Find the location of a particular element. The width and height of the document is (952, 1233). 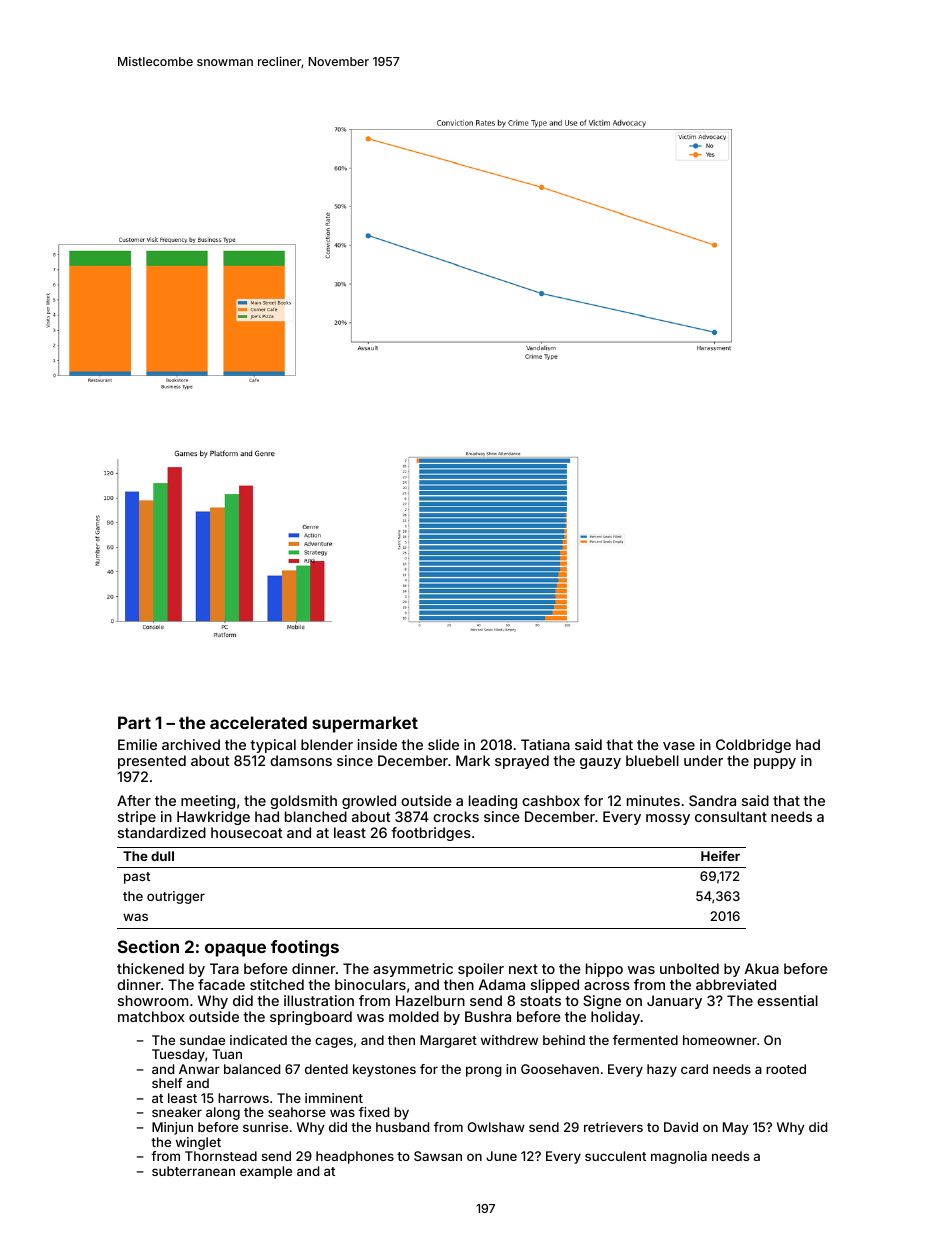

sunrise is located at coordinates (265, 1127).
